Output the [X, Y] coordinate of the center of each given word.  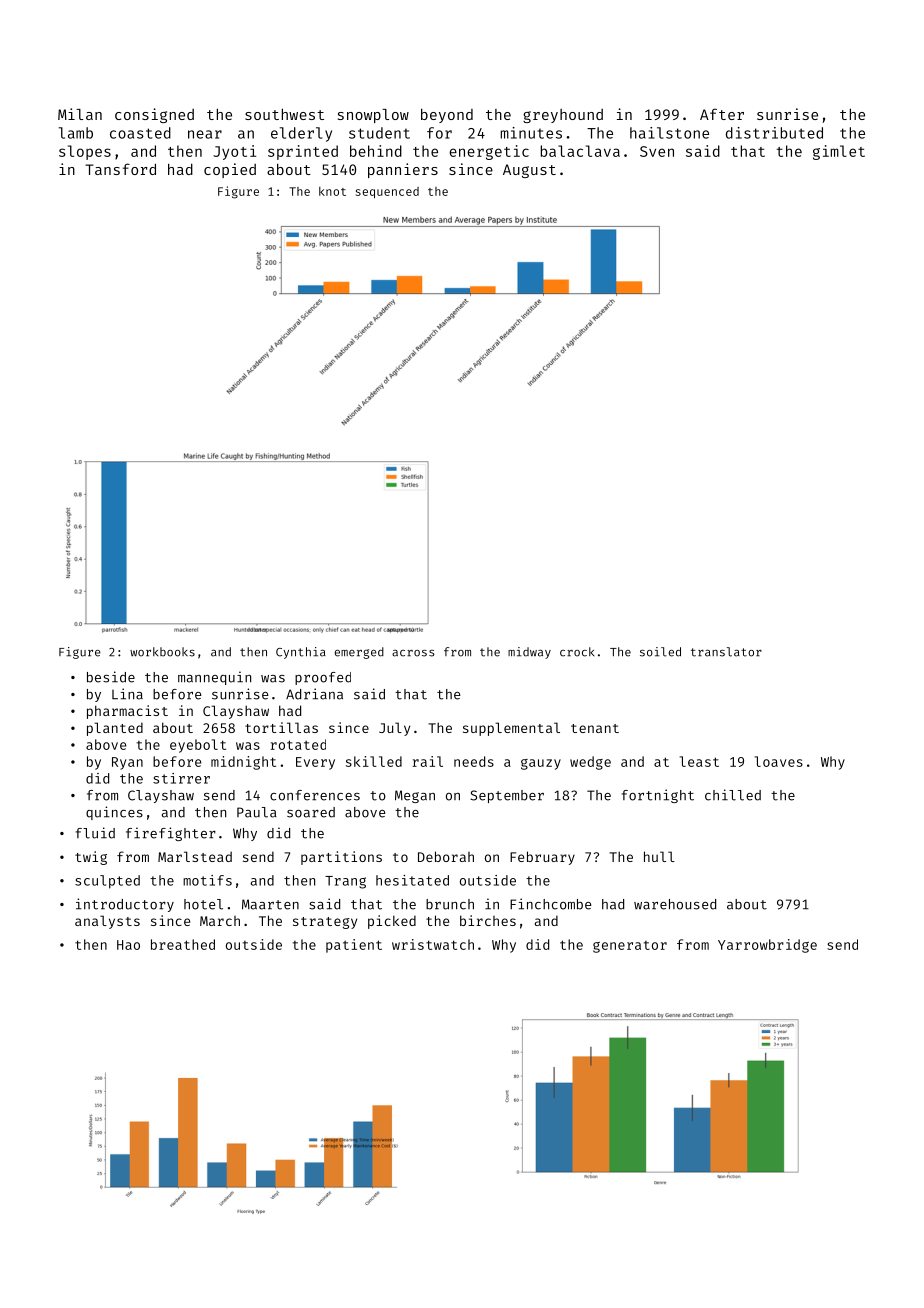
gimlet [839, 152]
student [379, 133]
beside [111, 677]
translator [726, 652]
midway [529, 653]
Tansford [120, 169]
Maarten [270, 904]
